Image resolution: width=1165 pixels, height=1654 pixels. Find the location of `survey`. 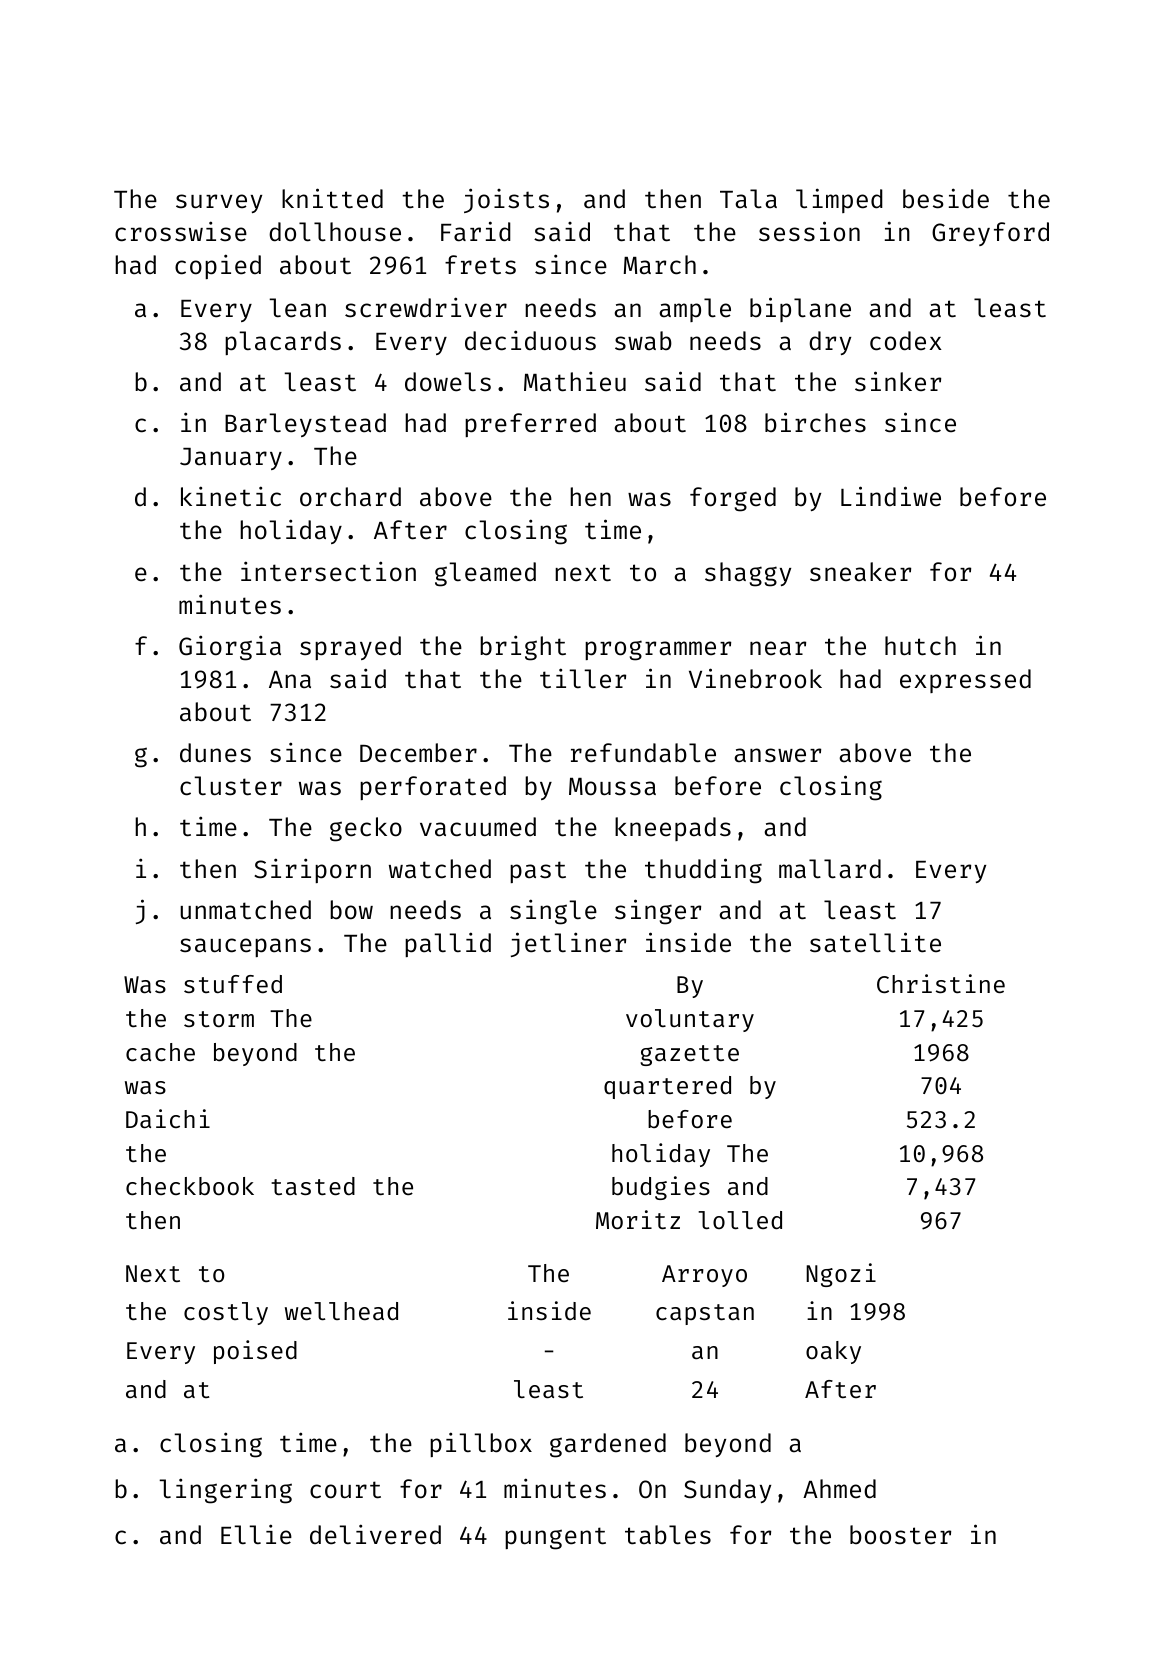

survey is located at coordinates (219, 203).
